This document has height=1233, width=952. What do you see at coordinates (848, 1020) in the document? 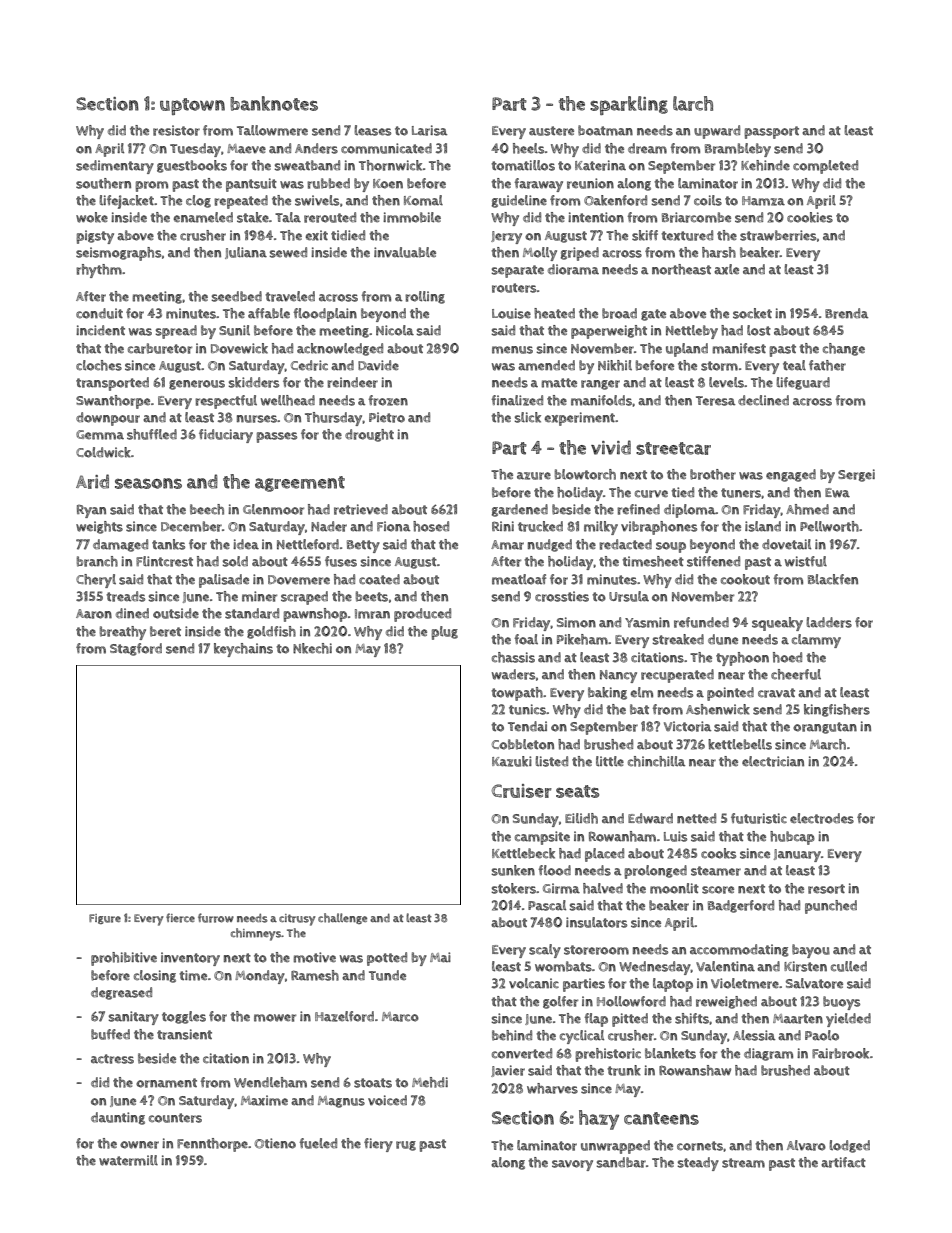
I see `yielded` at bounding box center [848, 1020].
